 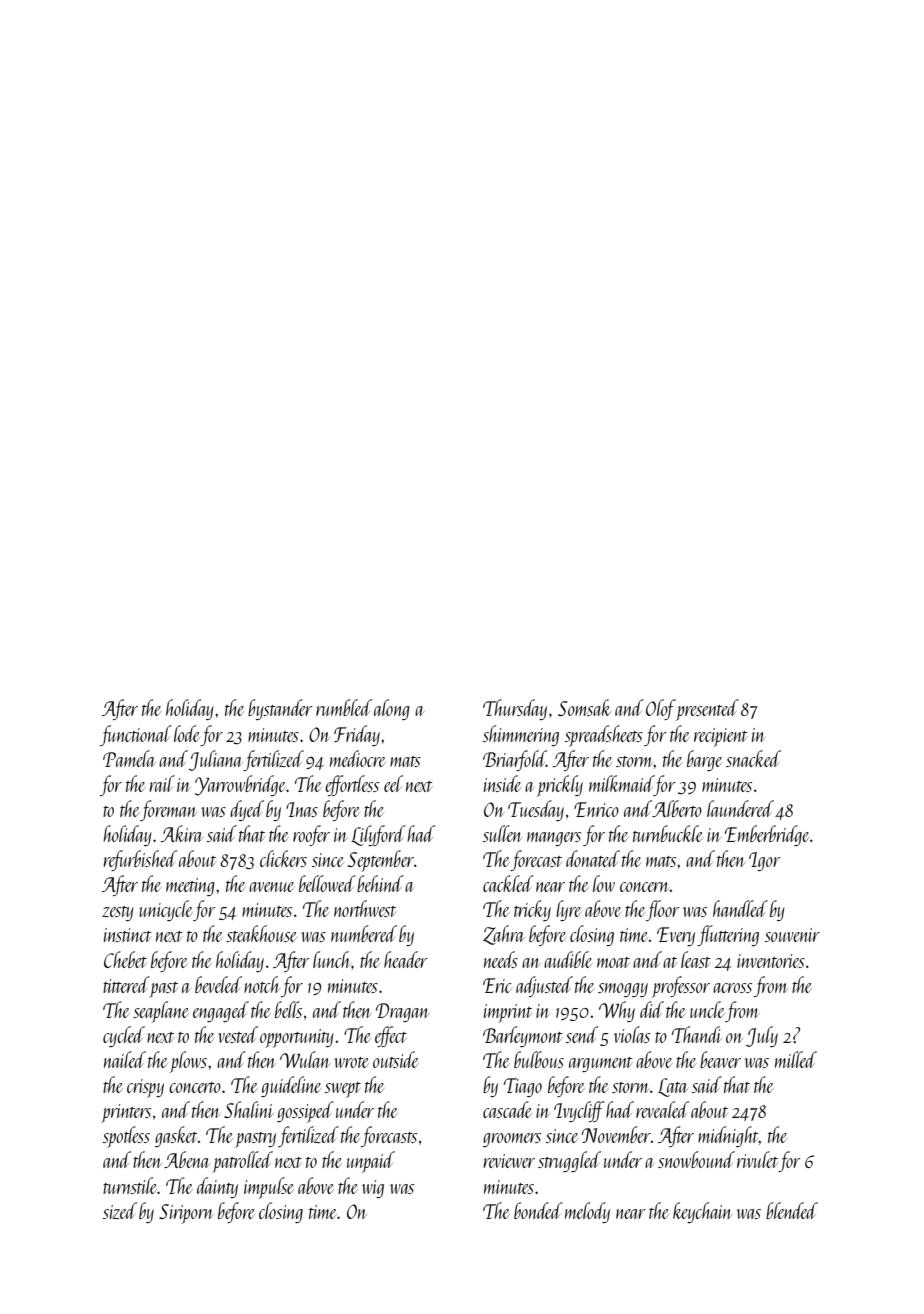 What do you see at coordinates (753, 758) in the screenshot?
I see `snacked` at bounding box center [753, 758].
